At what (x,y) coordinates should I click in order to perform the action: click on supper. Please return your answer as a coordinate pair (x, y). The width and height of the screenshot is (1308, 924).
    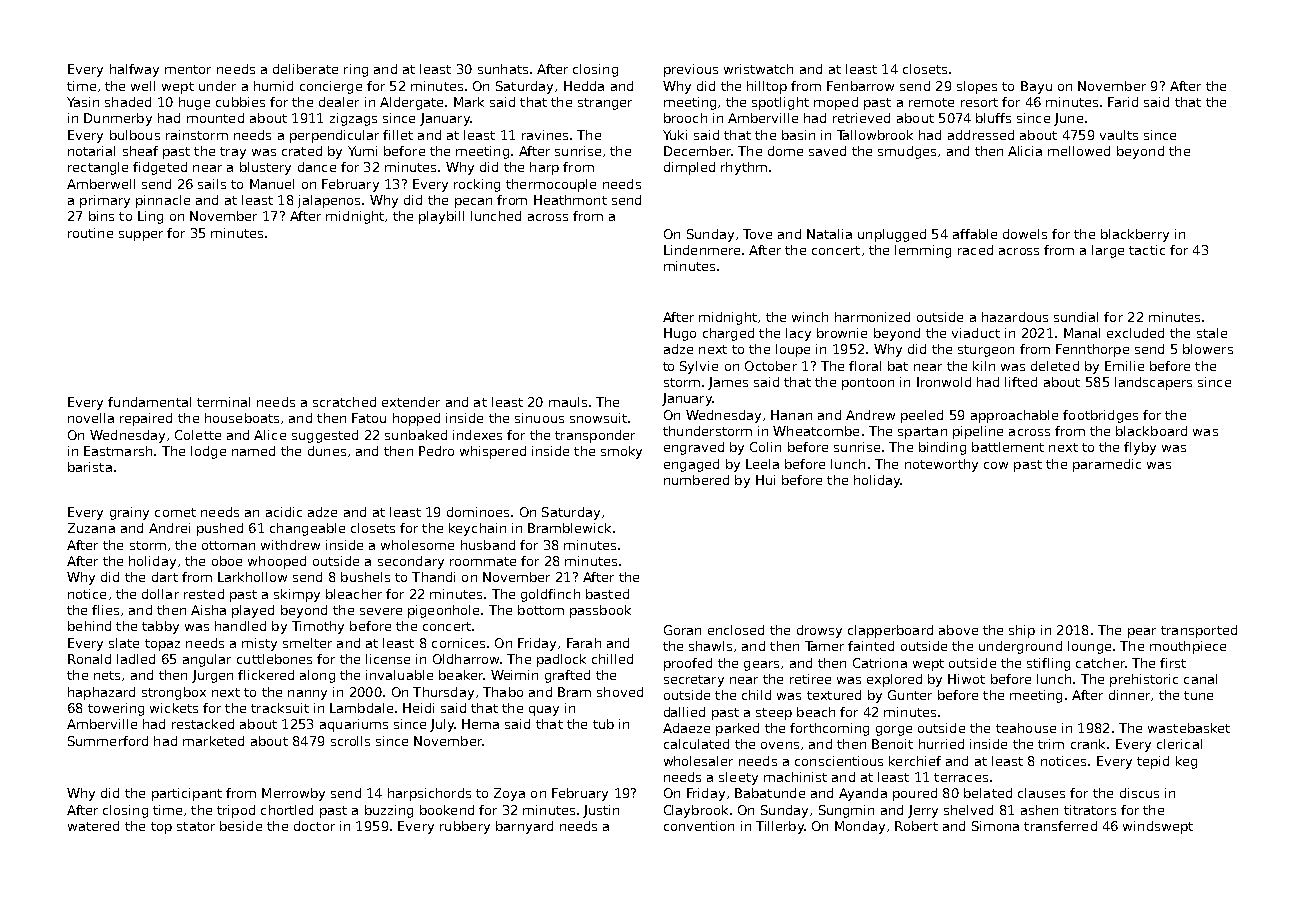
    Looking at the image, I should click on (141, 236).
